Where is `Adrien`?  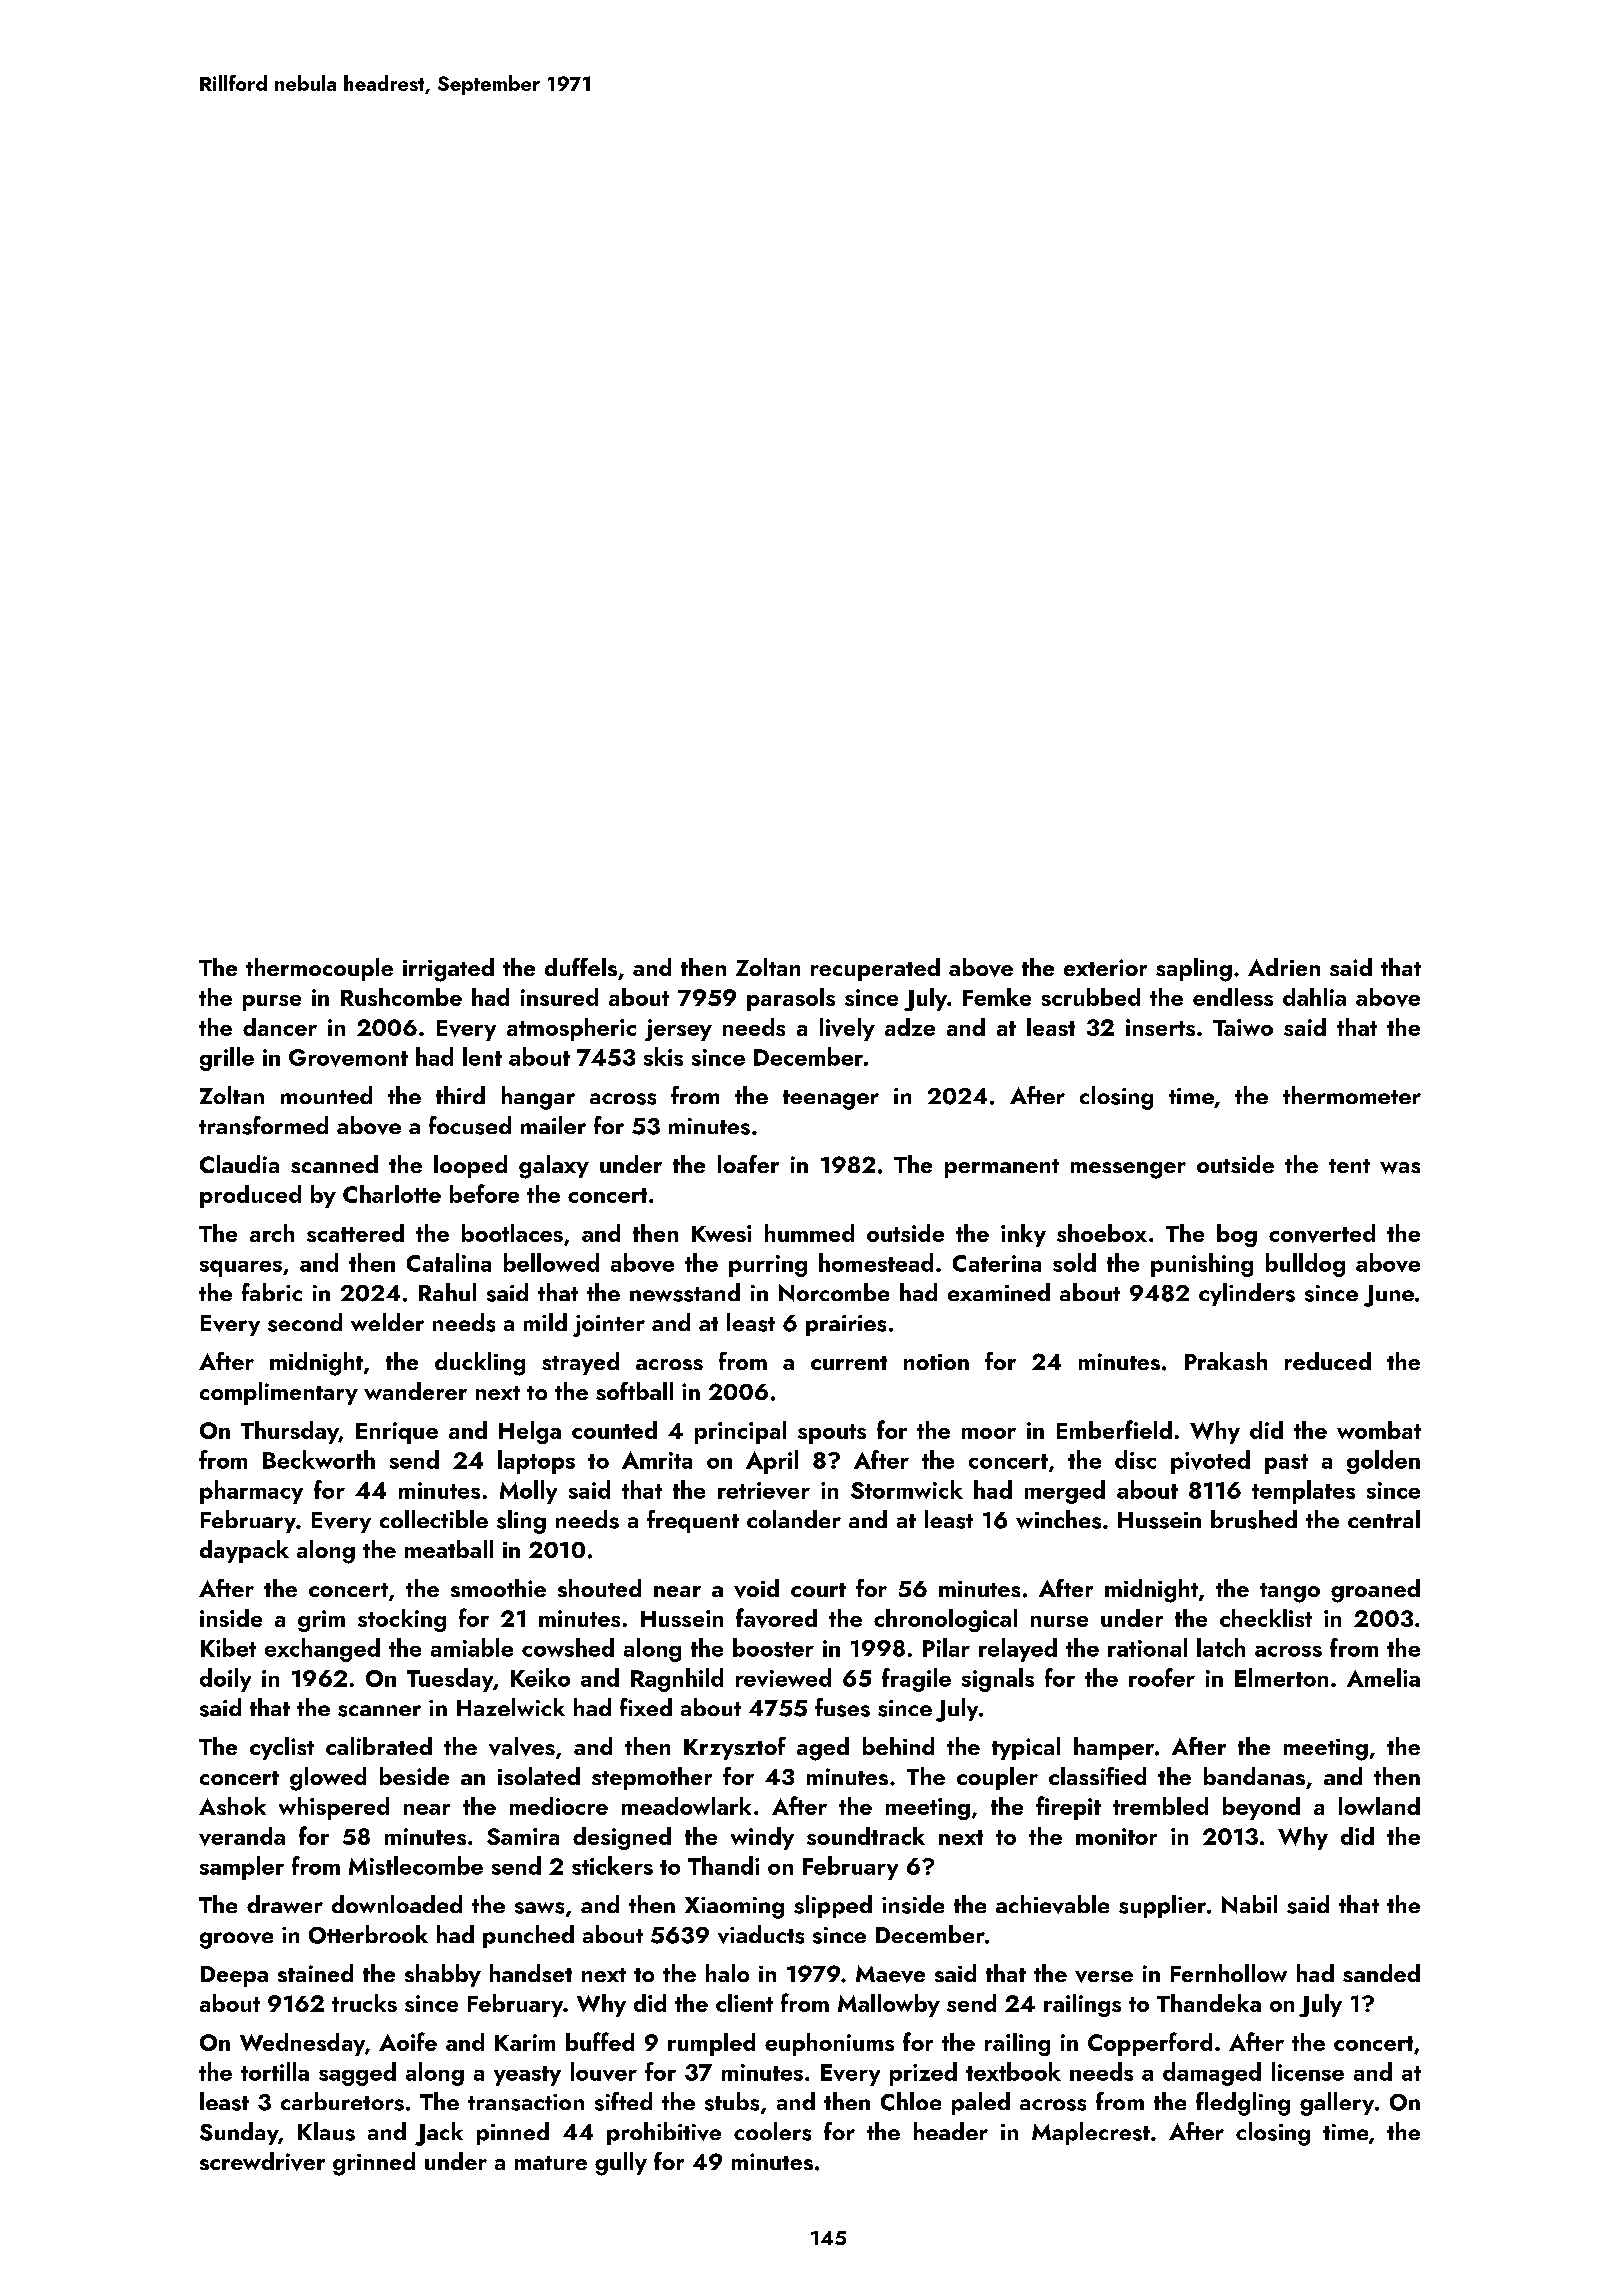 Adrien is located at coordinates (1284, 967).
